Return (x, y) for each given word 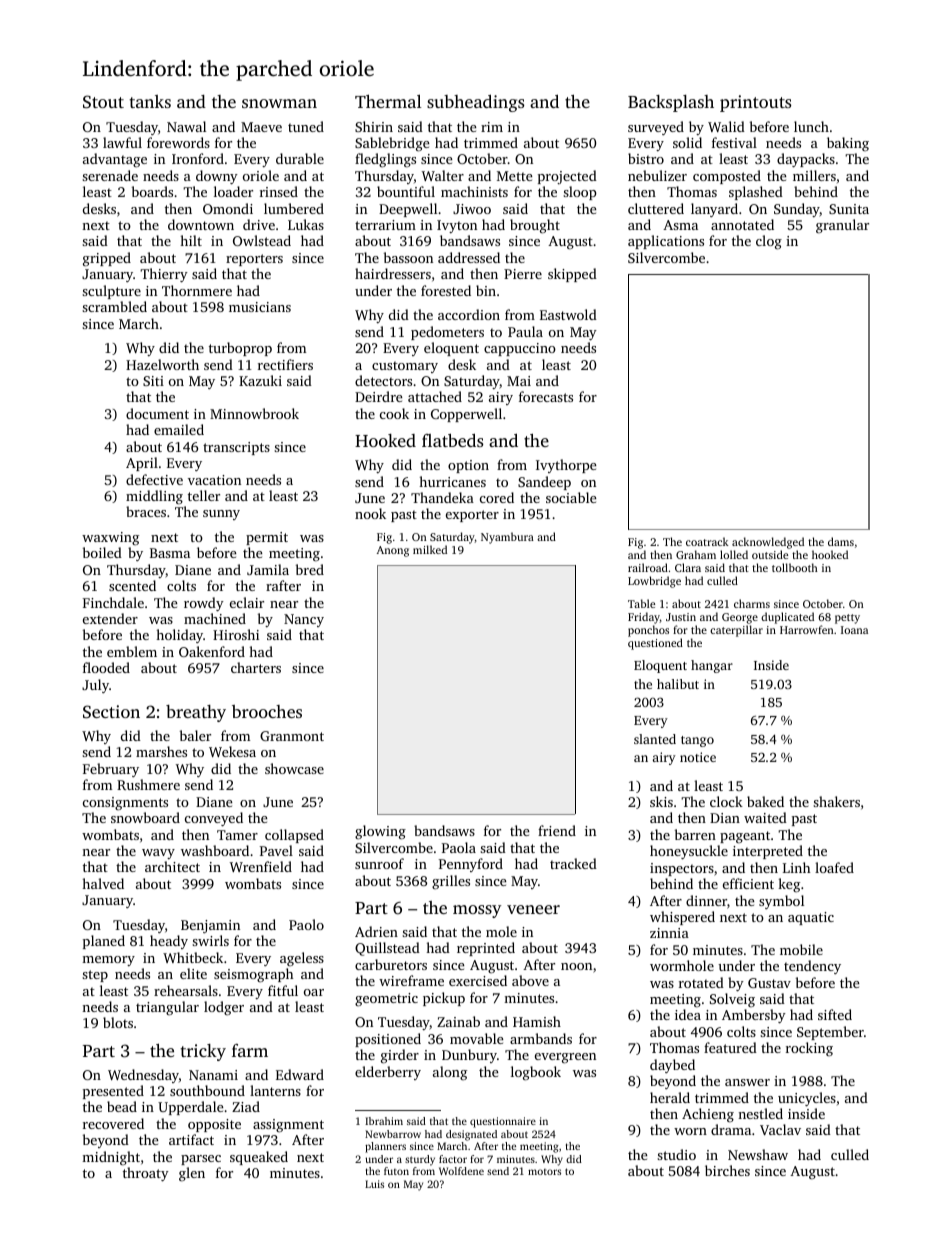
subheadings (475, 103)
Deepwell (408, 210)
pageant (745, 837)
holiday (179, 636)
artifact (191, 1139)
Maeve (261, 127)
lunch (811, 126)
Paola (459, 847)
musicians (260, 307)
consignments (125, 804)
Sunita (849, 209)
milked (430, 549)
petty (847, 619)
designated (471, 1135)
